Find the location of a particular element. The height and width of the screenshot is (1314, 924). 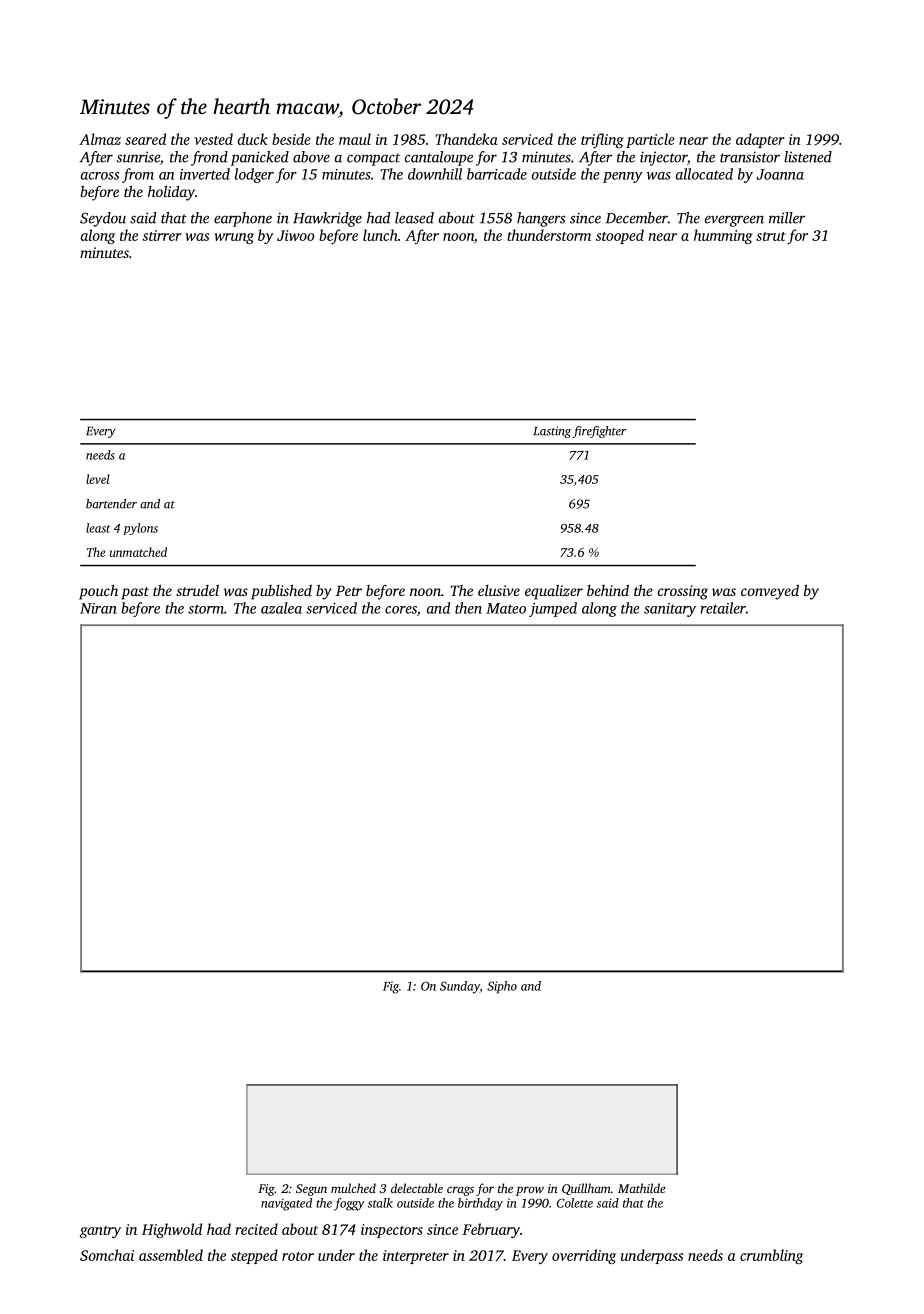

Niran is located at coordinates (98, 608).
